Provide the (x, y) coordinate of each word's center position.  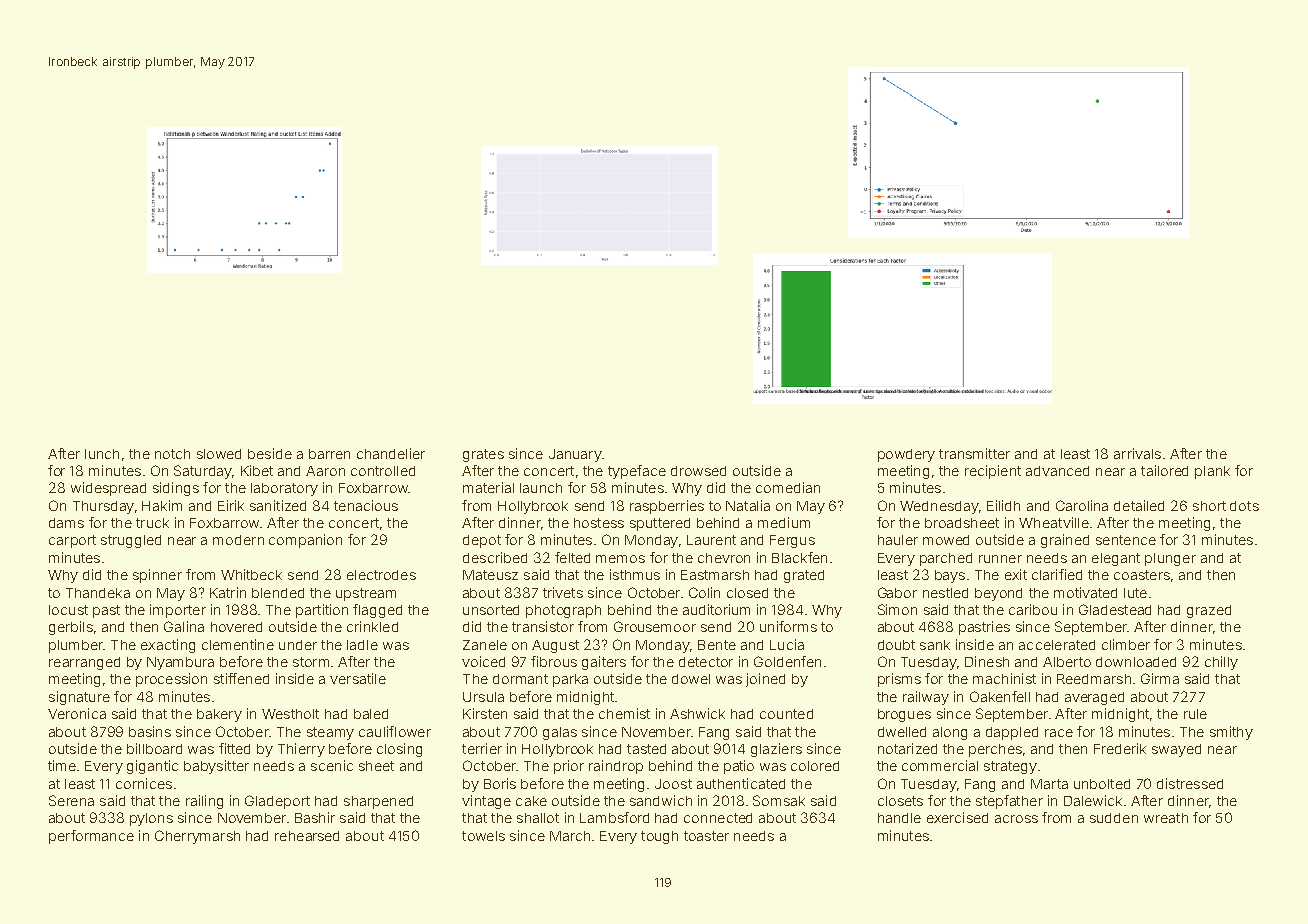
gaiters (604, 663)
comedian (788, 487)
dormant (520, 679)
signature (79, 698)
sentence (1126, 540)
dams (66, 523)
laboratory (284, 489)
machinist (1004, 678)
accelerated (1057, 645)
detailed (1139, 505)
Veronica (77, 713)
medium (784, 522)
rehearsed (307, 836)
